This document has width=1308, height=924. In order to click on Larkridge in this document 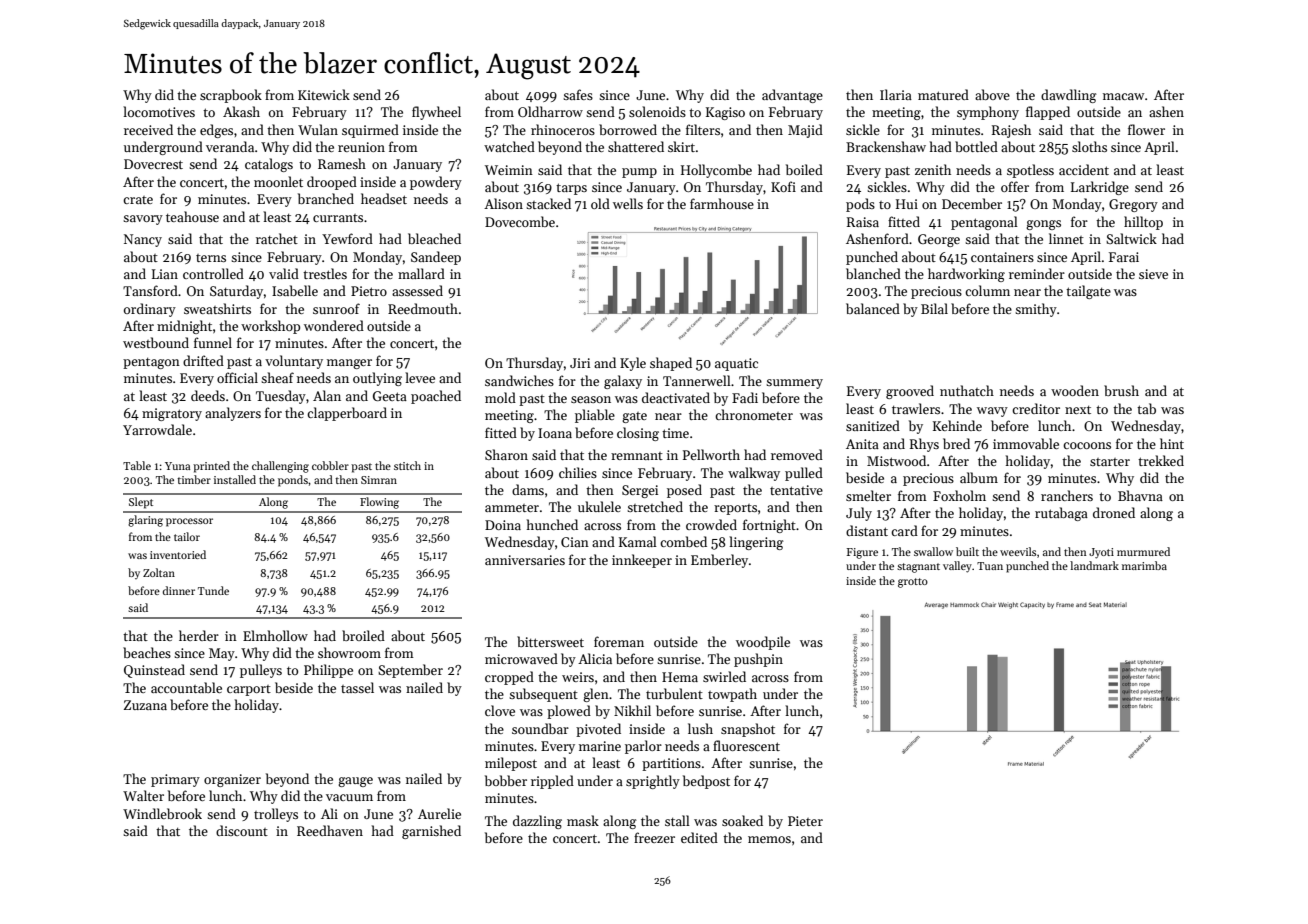, I will do `click(1100, 188)`.
